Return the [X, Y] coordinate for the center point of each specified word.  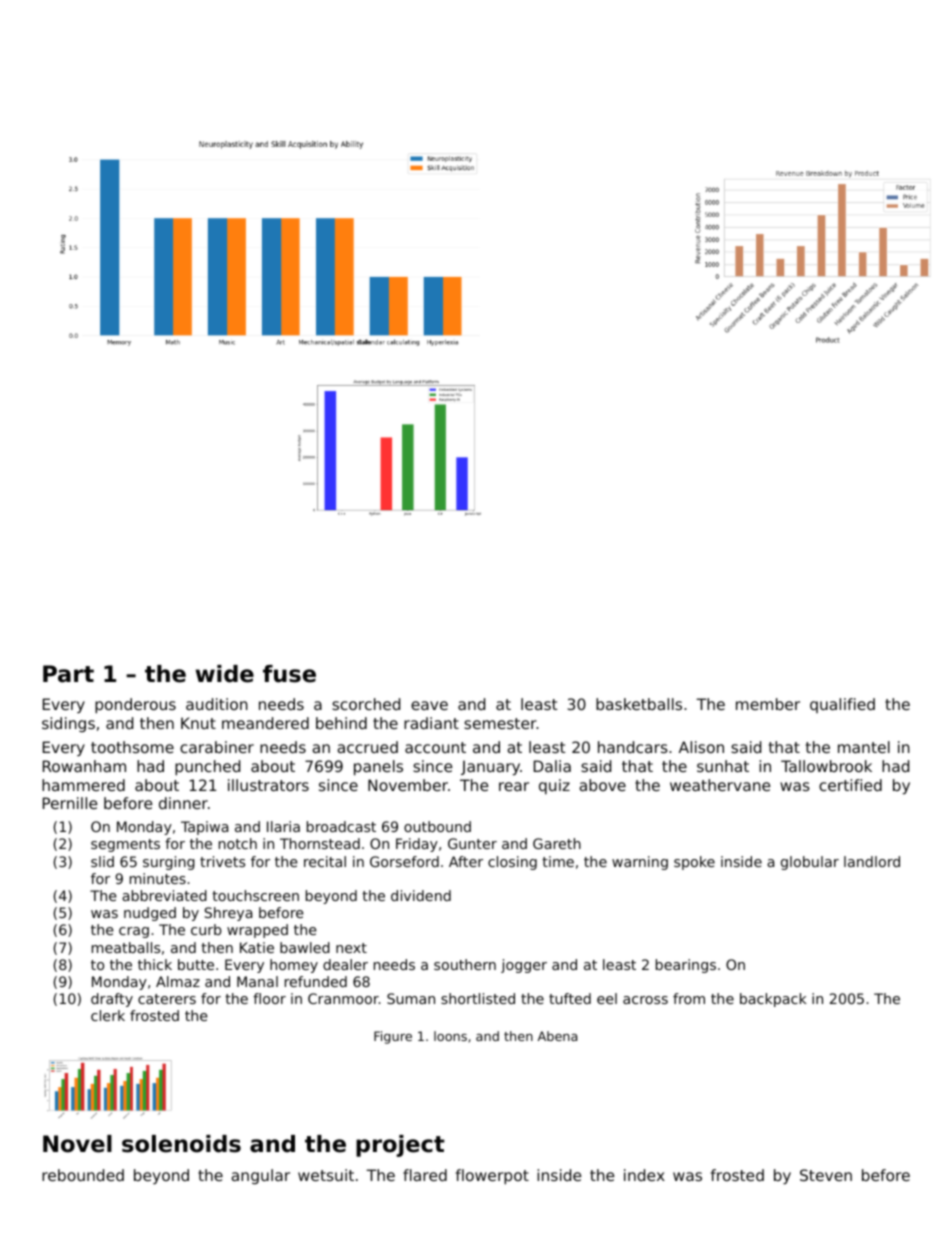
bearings [686, 966]
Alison [701, 747]
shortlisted [478, 998]
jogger [524, 966]
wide [225, 674]
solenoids [181, 1144]
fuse [289, 674]
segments [125, 845]
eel [607, 998]
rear [514, 786]
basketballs [639, 704]
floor [269, 998]
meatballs [126, 947]
